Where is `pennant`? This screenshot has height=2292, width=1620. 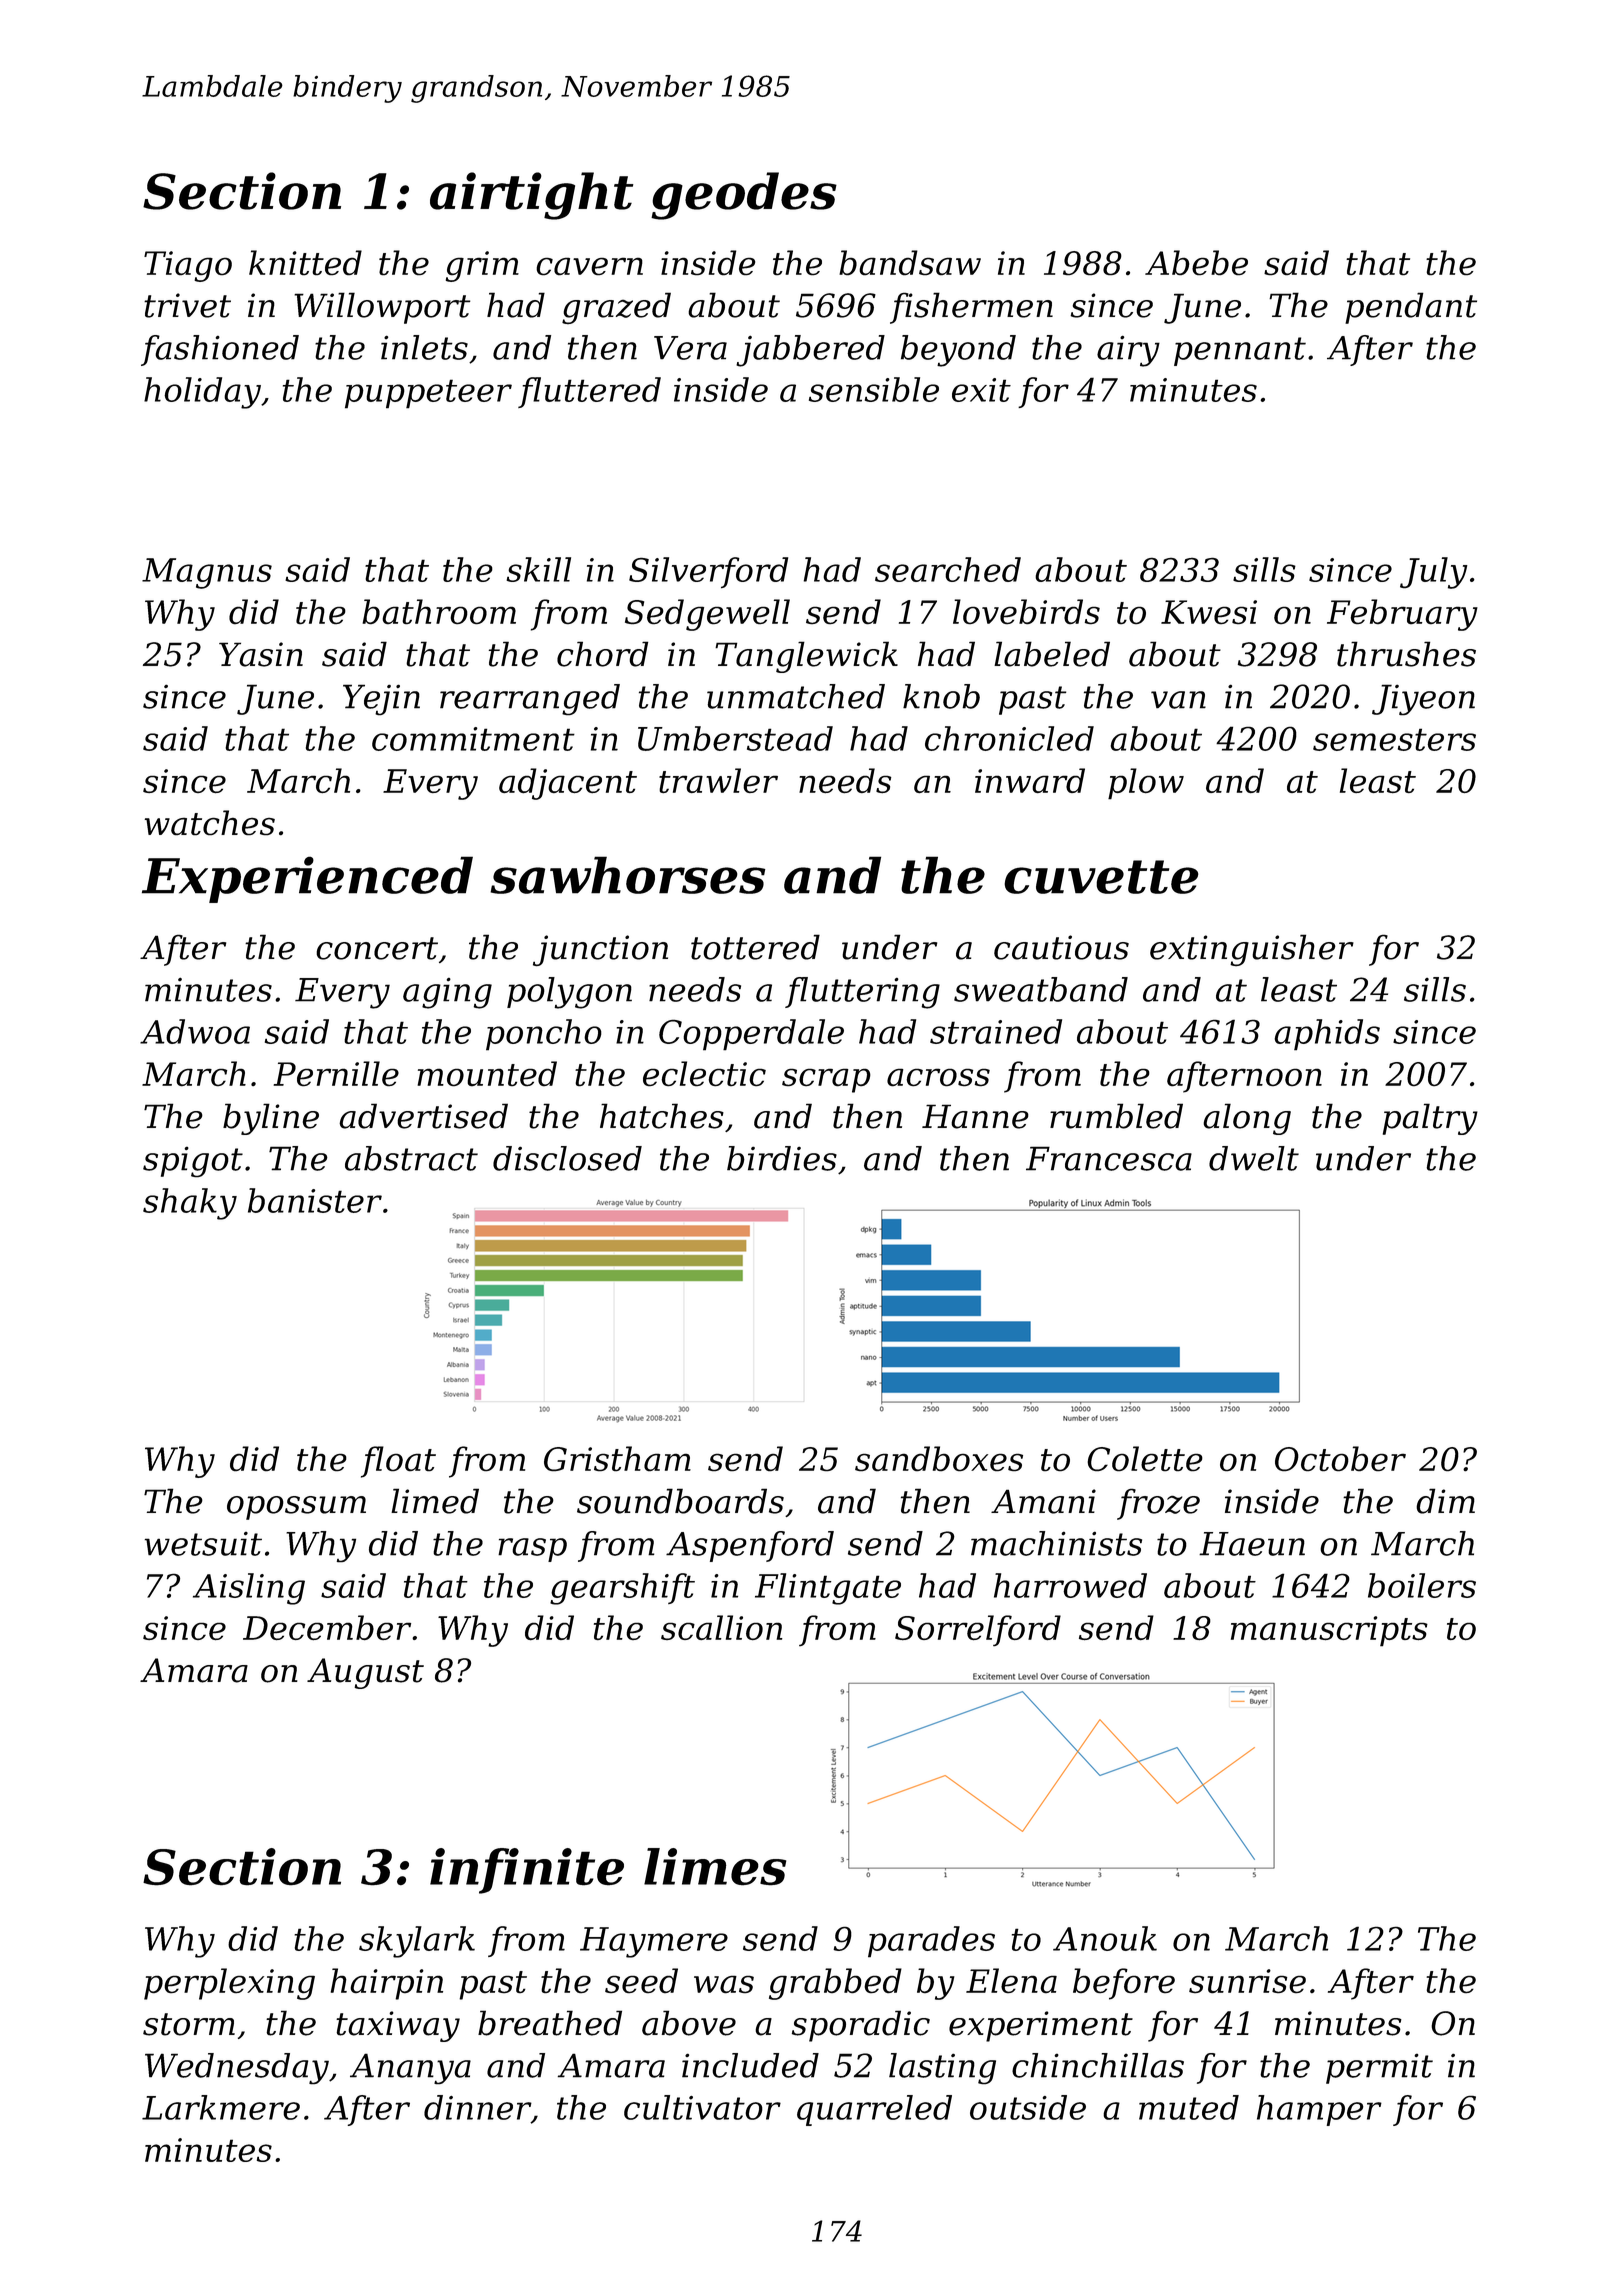
pennant is located at coordinates (1240, 351).
